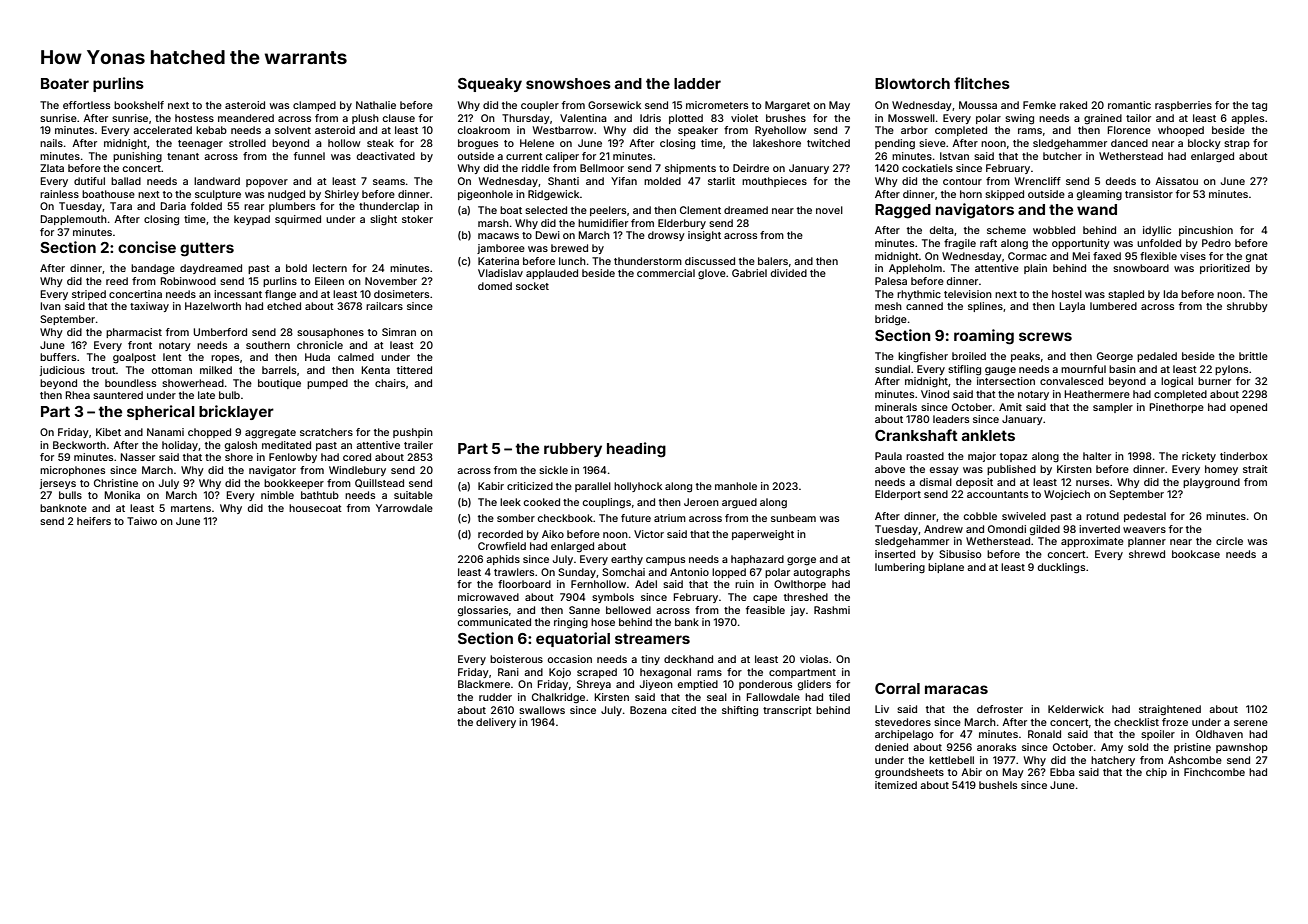 The height and width of the document is (924, 1308). What do you see at coordinates (1253, 356) in the document?
I see `brittle` at bounding box center [1253, 356].
